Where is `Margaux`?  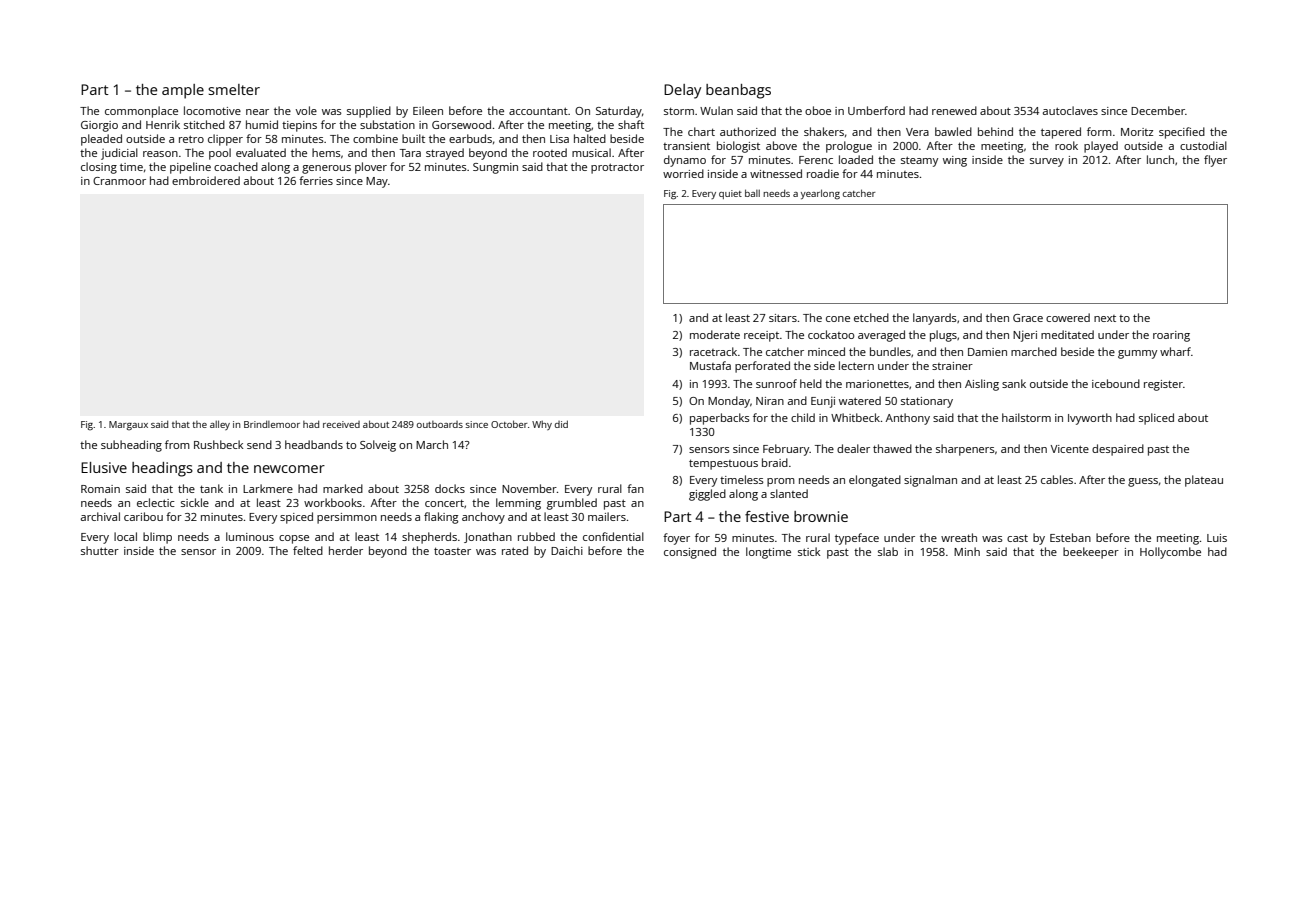 Margaux is located at coordinates (128, 426).
